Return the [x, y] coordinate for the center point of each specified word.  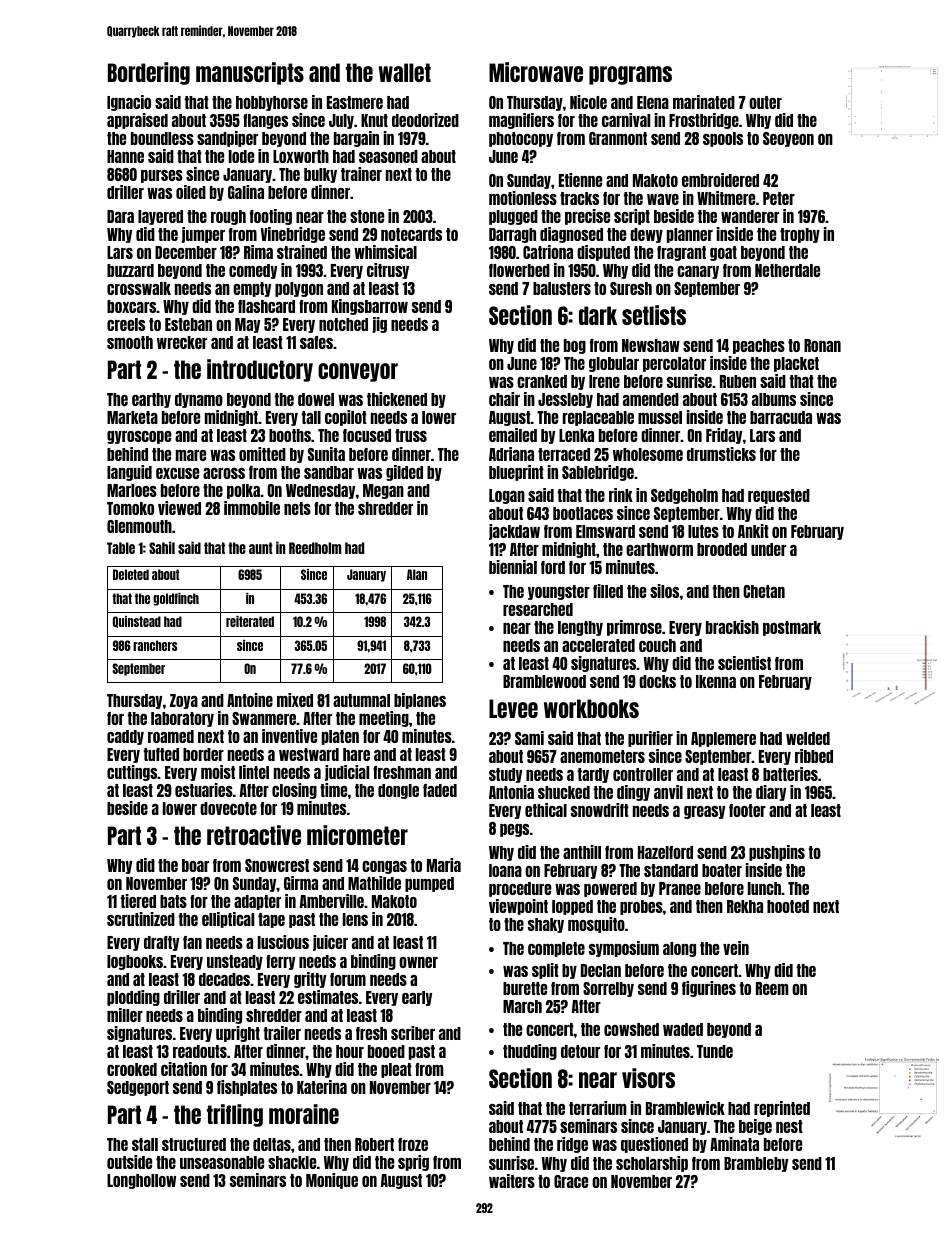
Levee [513, 708]
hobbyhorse [272, 103]
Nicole [588, 102]
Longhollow [141, 1181]
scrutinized [141, 919]
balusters [562, 288]
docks [657, 681]
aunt [261, 548]
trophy [800, 235]
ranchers [155, 645]
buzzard [130, 270]
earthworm [659, 549]
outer [765, 102]
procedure [520, 889]
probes [641, 907]
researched [538, 609]
